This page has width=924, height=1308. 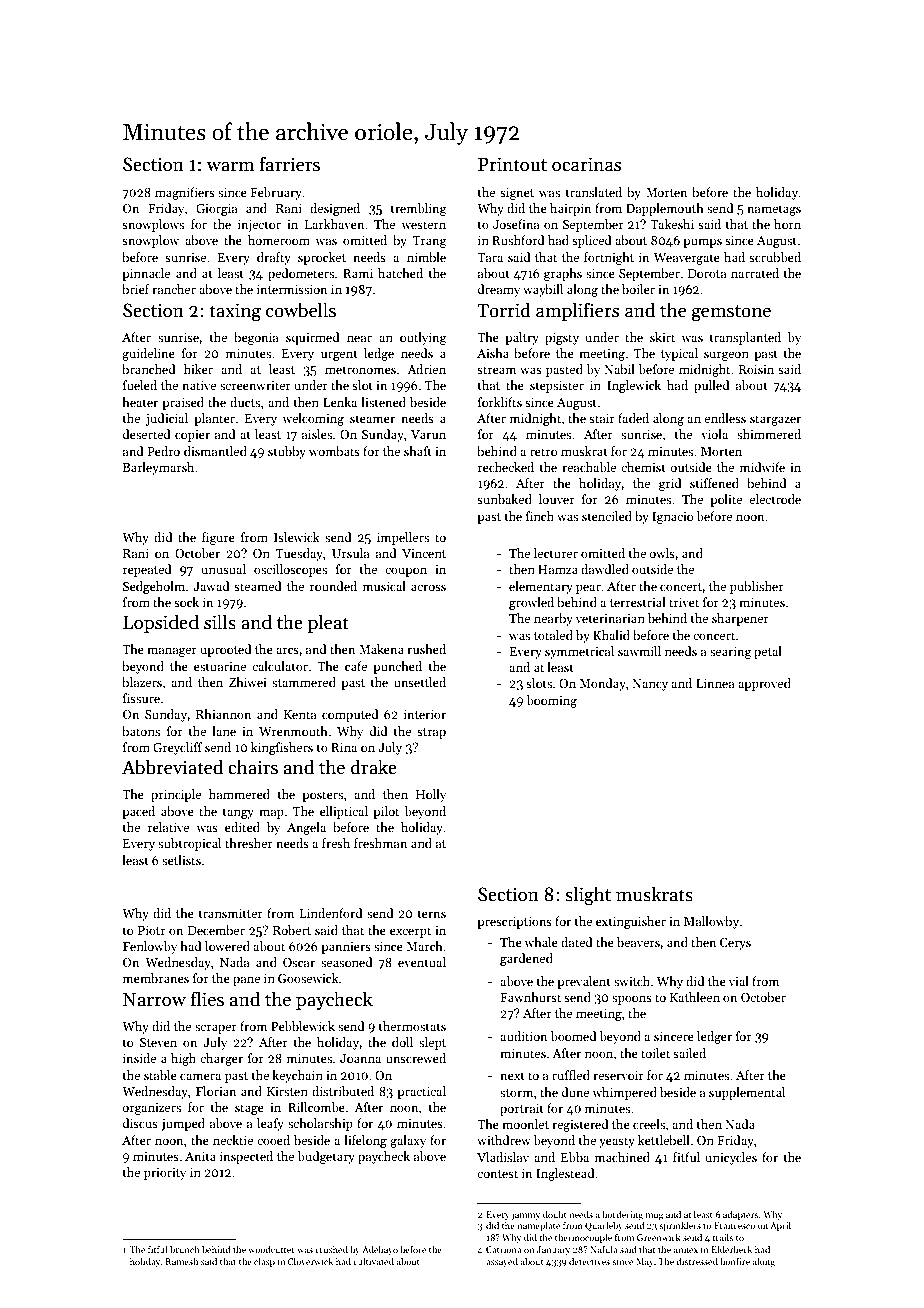 What do you see at coordinates (543, 452) in the page?
I see `retro` at bounding box center [543, 452].
